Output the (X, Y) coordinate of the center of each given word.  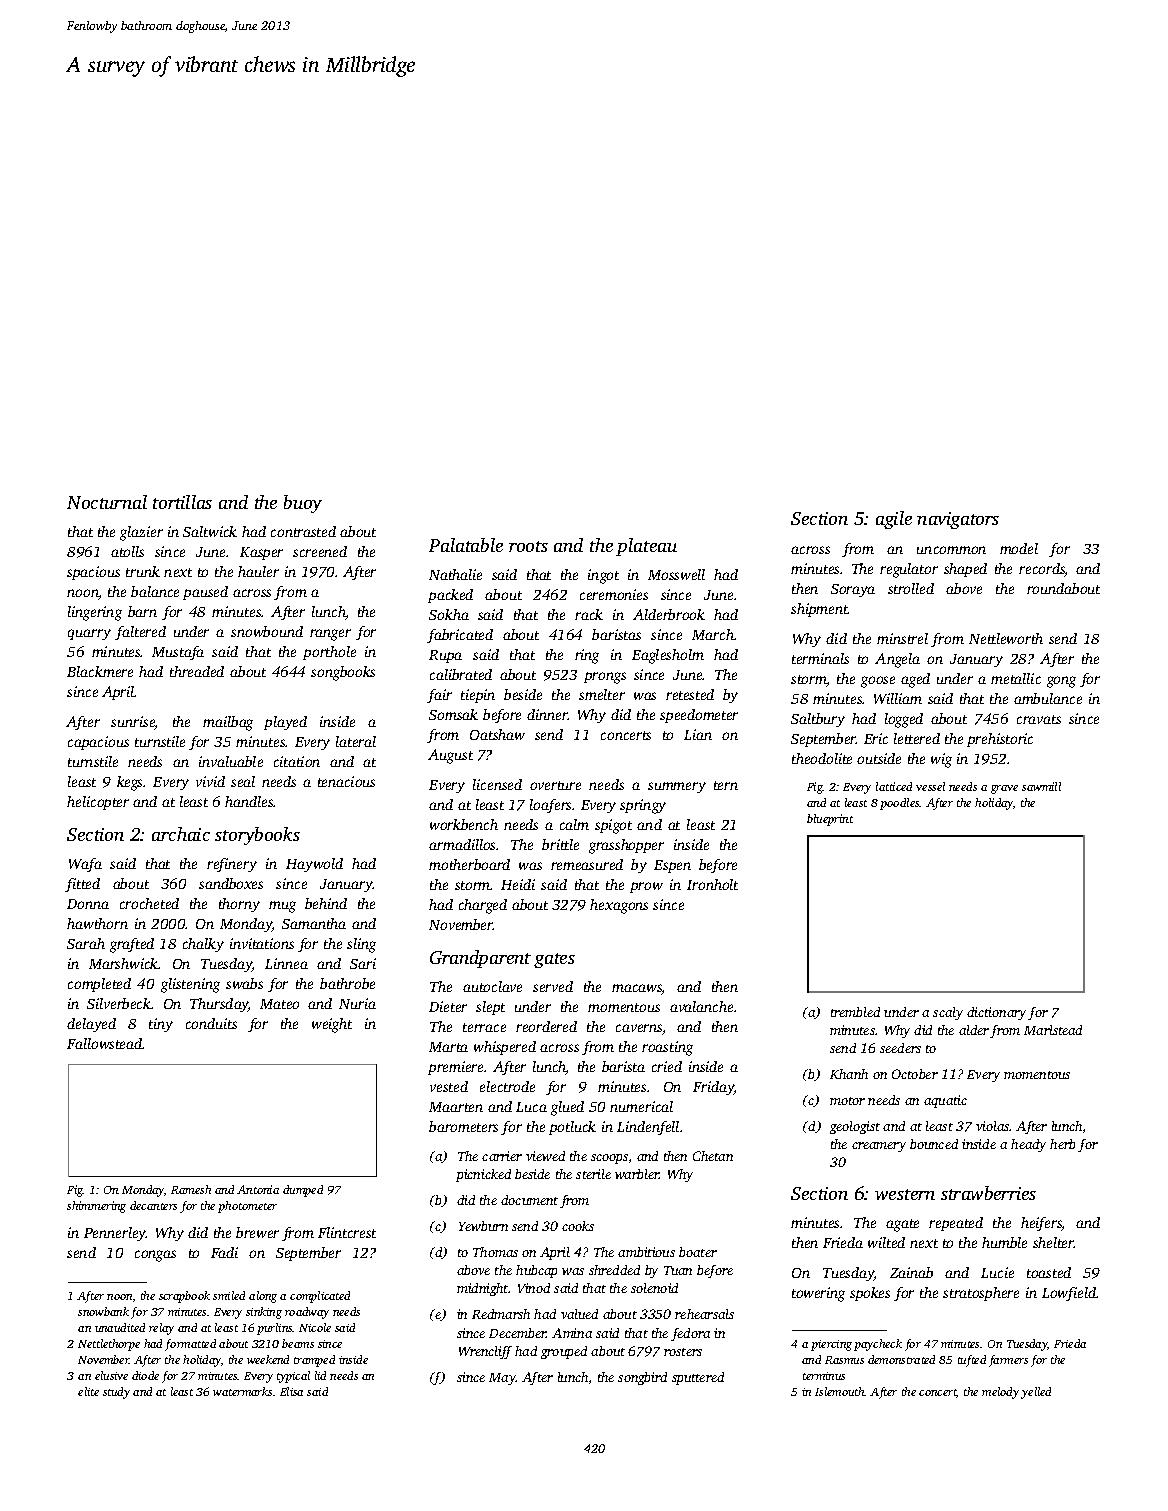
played (285, 723)
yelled (1036, 1393)
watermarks (242, 1391)
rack (589, 614)
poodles (900, 804)
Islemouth (840, 1391)
